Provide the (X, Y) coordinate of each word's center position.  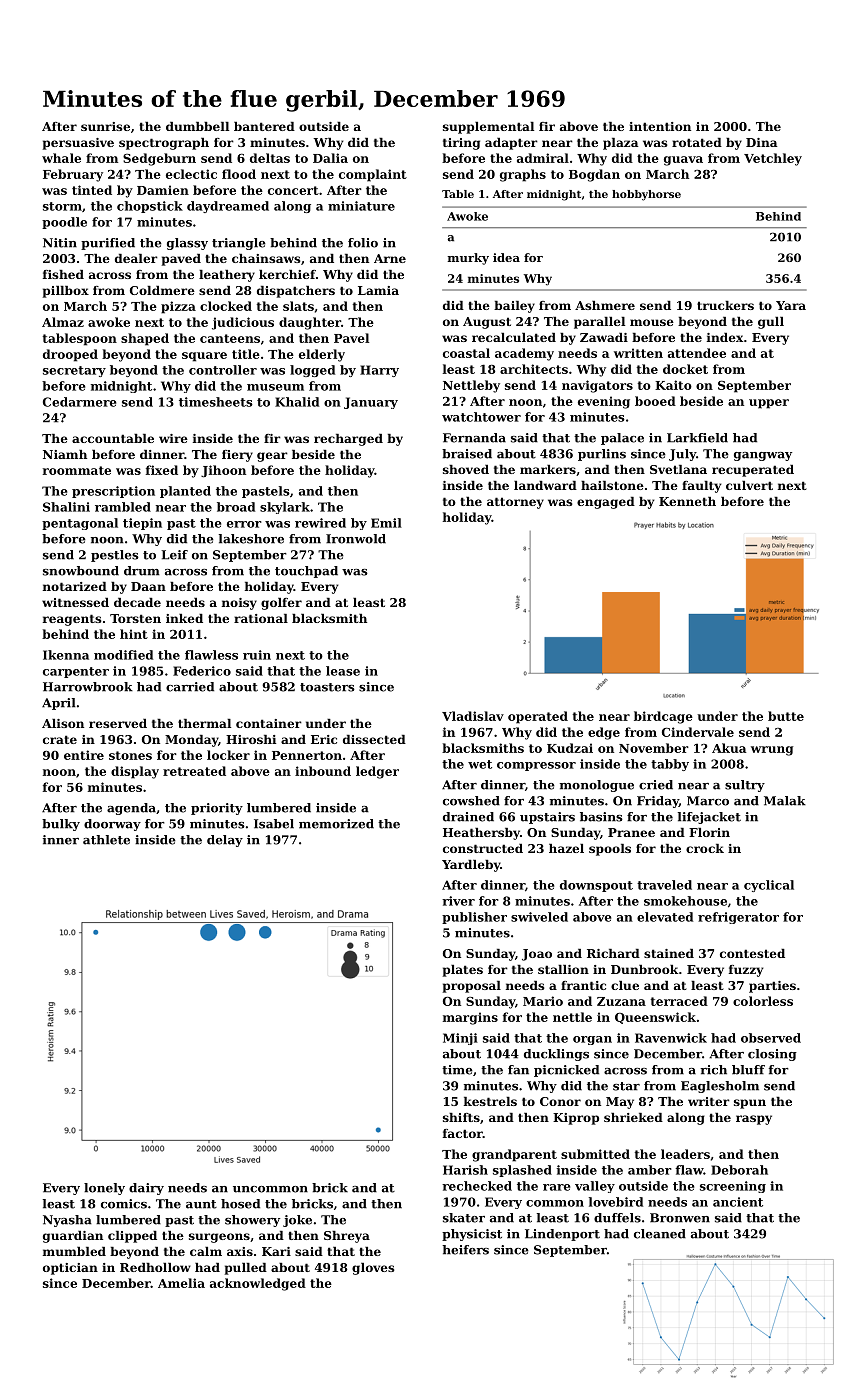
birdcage (663, 717)
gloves (373, 1269)
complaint (373, 175)
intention (660, 126)
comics (124, 1204)
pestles (115, 556)
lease (343, 671)
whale (61, 158)
